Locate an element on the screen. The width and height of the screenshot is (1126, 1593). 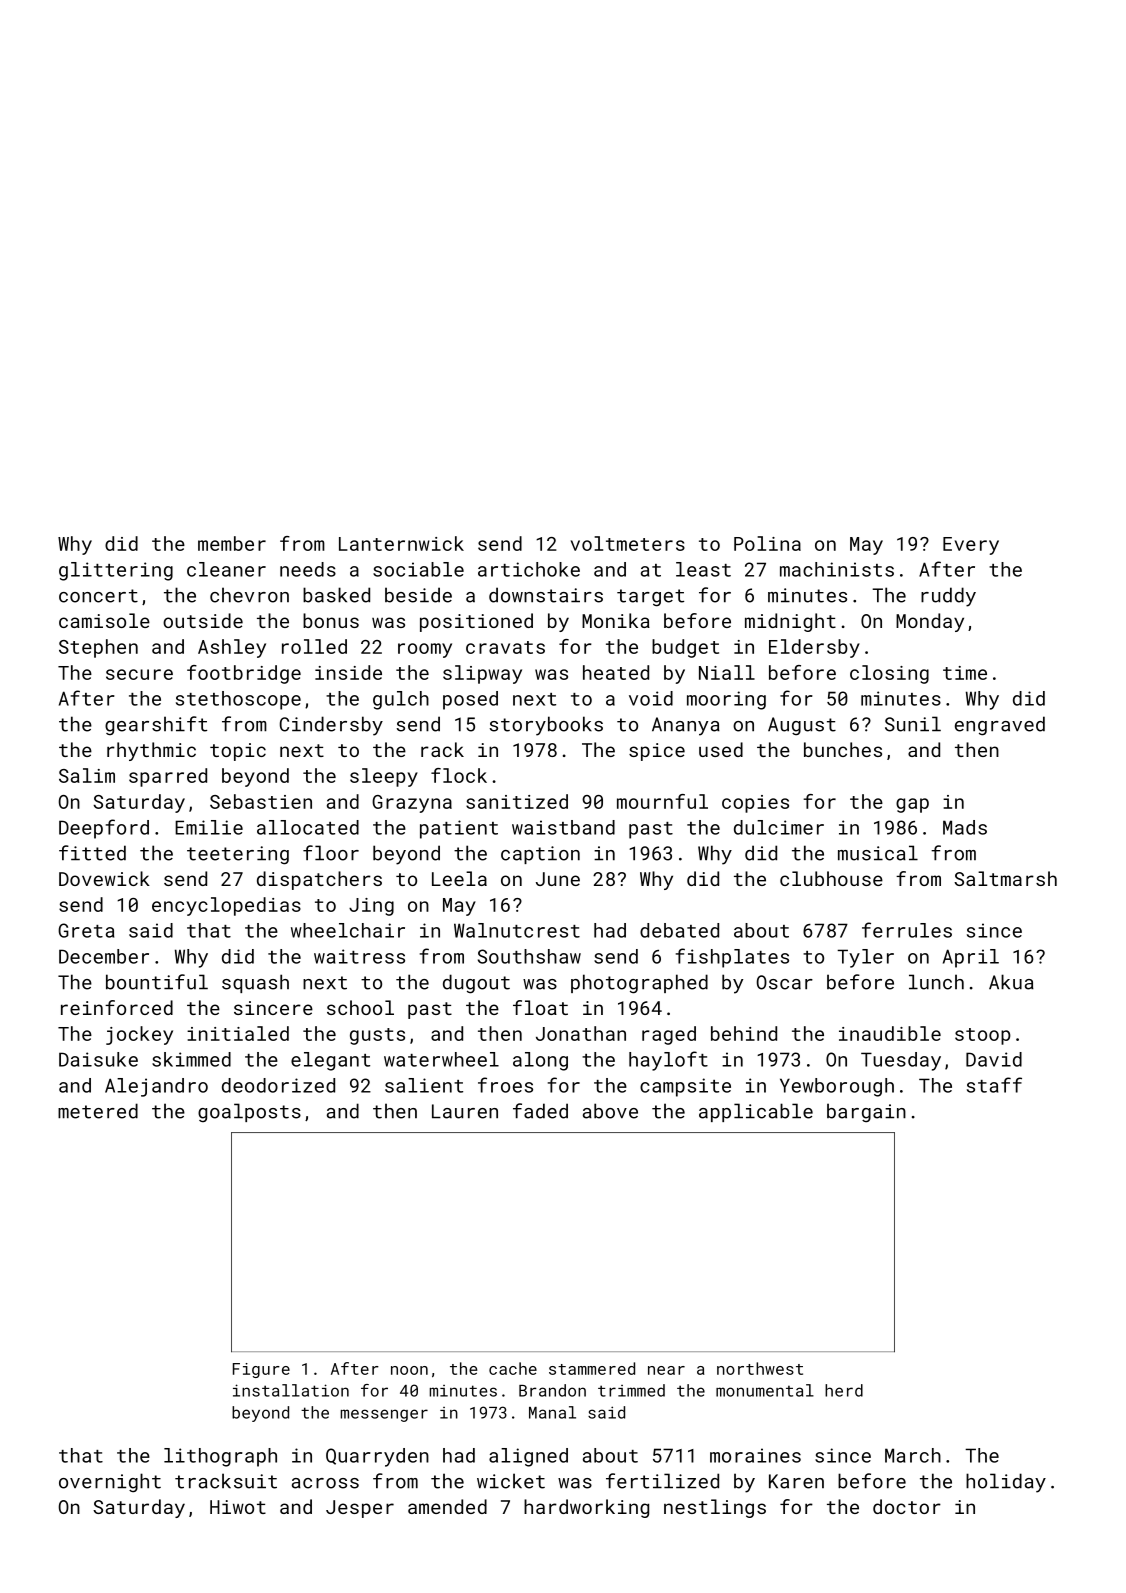
heated is located at coordinates (616, 672).
